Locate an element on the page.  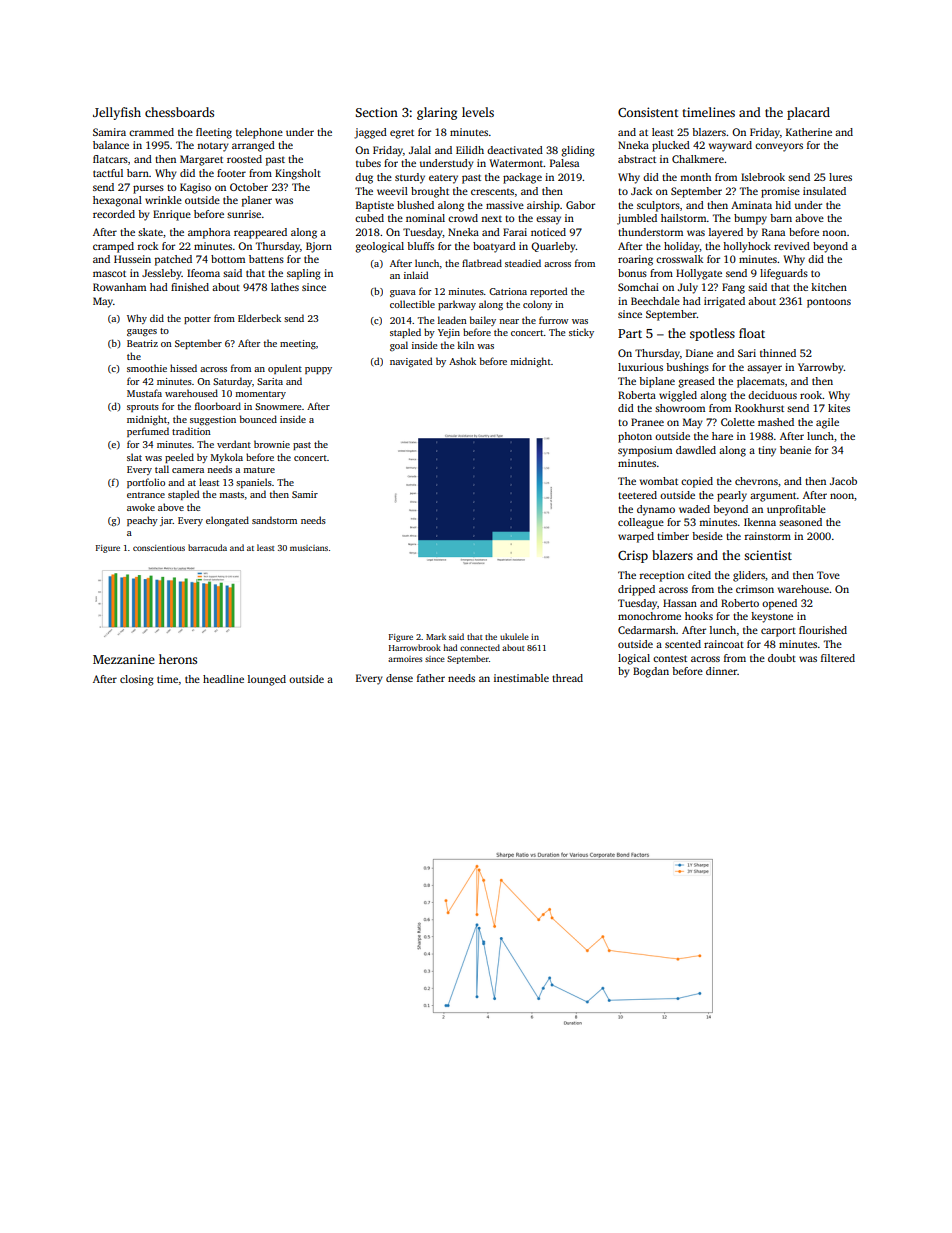
pontoons is located at coordinates (829, 303).
